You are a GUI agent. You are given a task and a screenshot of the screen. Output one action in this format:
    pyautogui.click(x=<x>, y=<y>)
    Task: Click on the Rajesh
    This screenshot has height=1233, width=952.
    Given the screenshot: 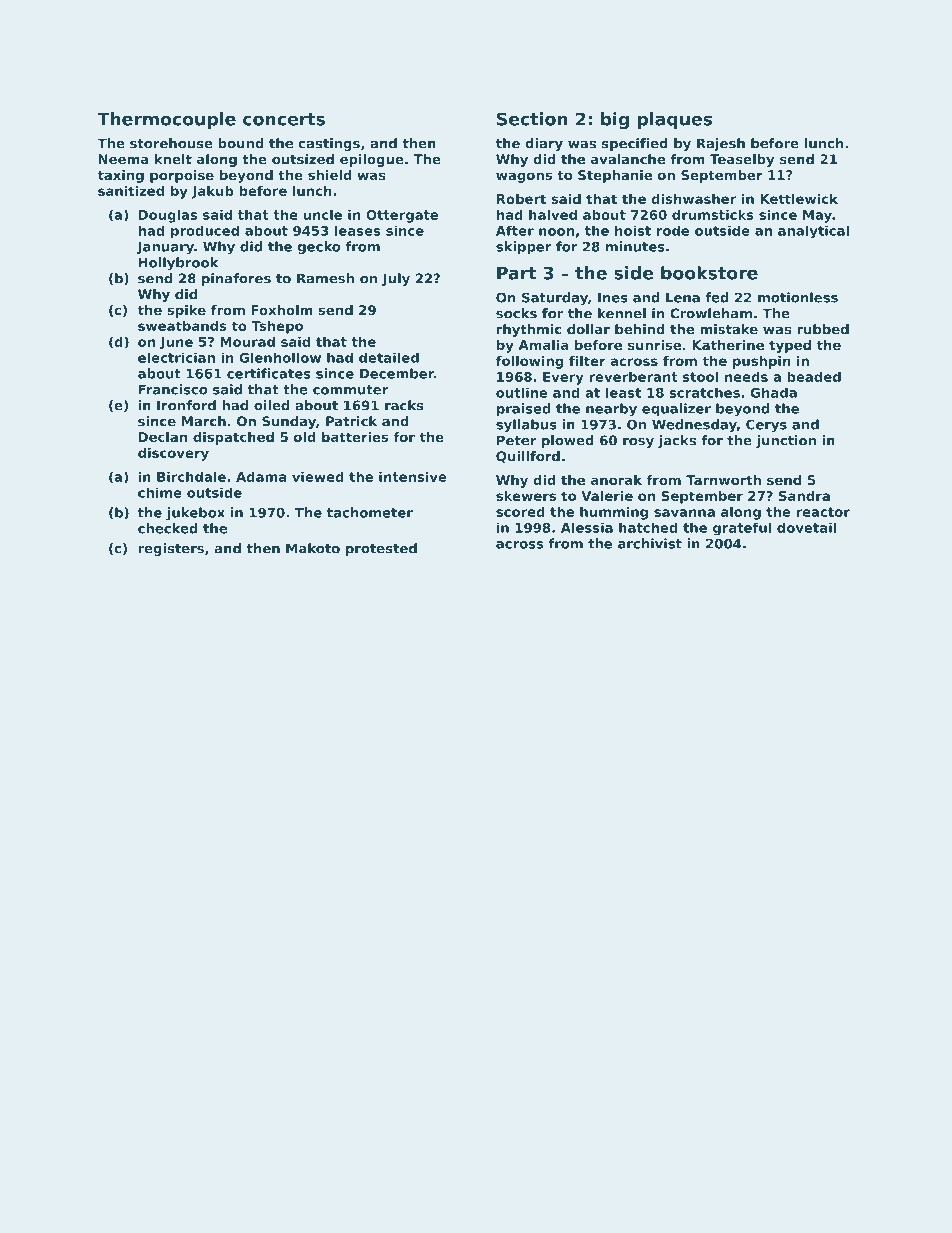 What is the action you would take?
    pyautogui.click(x=721, y=144)
